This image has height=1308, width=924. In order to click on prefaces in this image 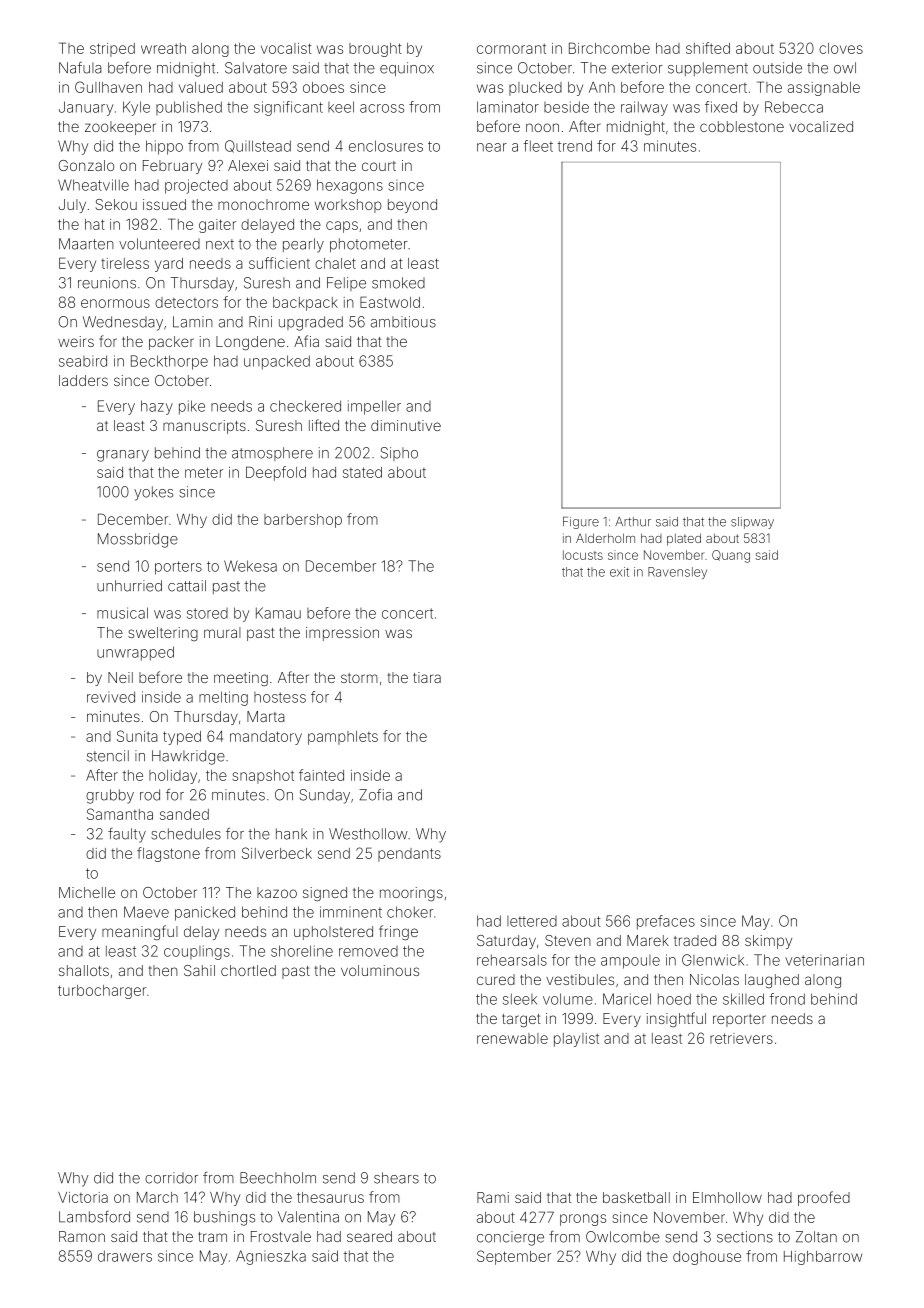, I will do `click(666, 922)`.
